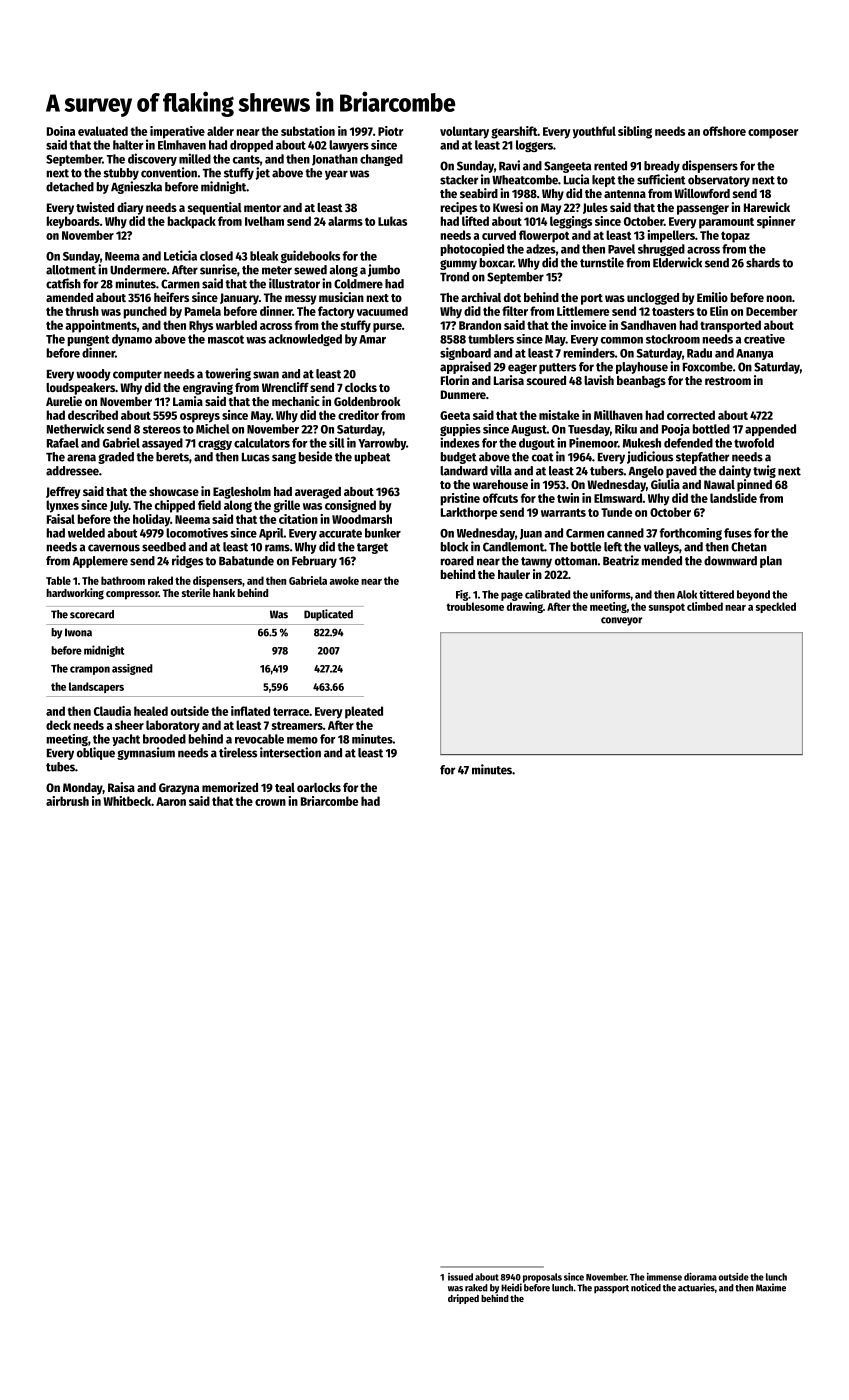 The width and height of the document is (849, 1400). What do you see at coordinates (270, 802) in the document?
I see `crown` at bounding box center [270, 802].
